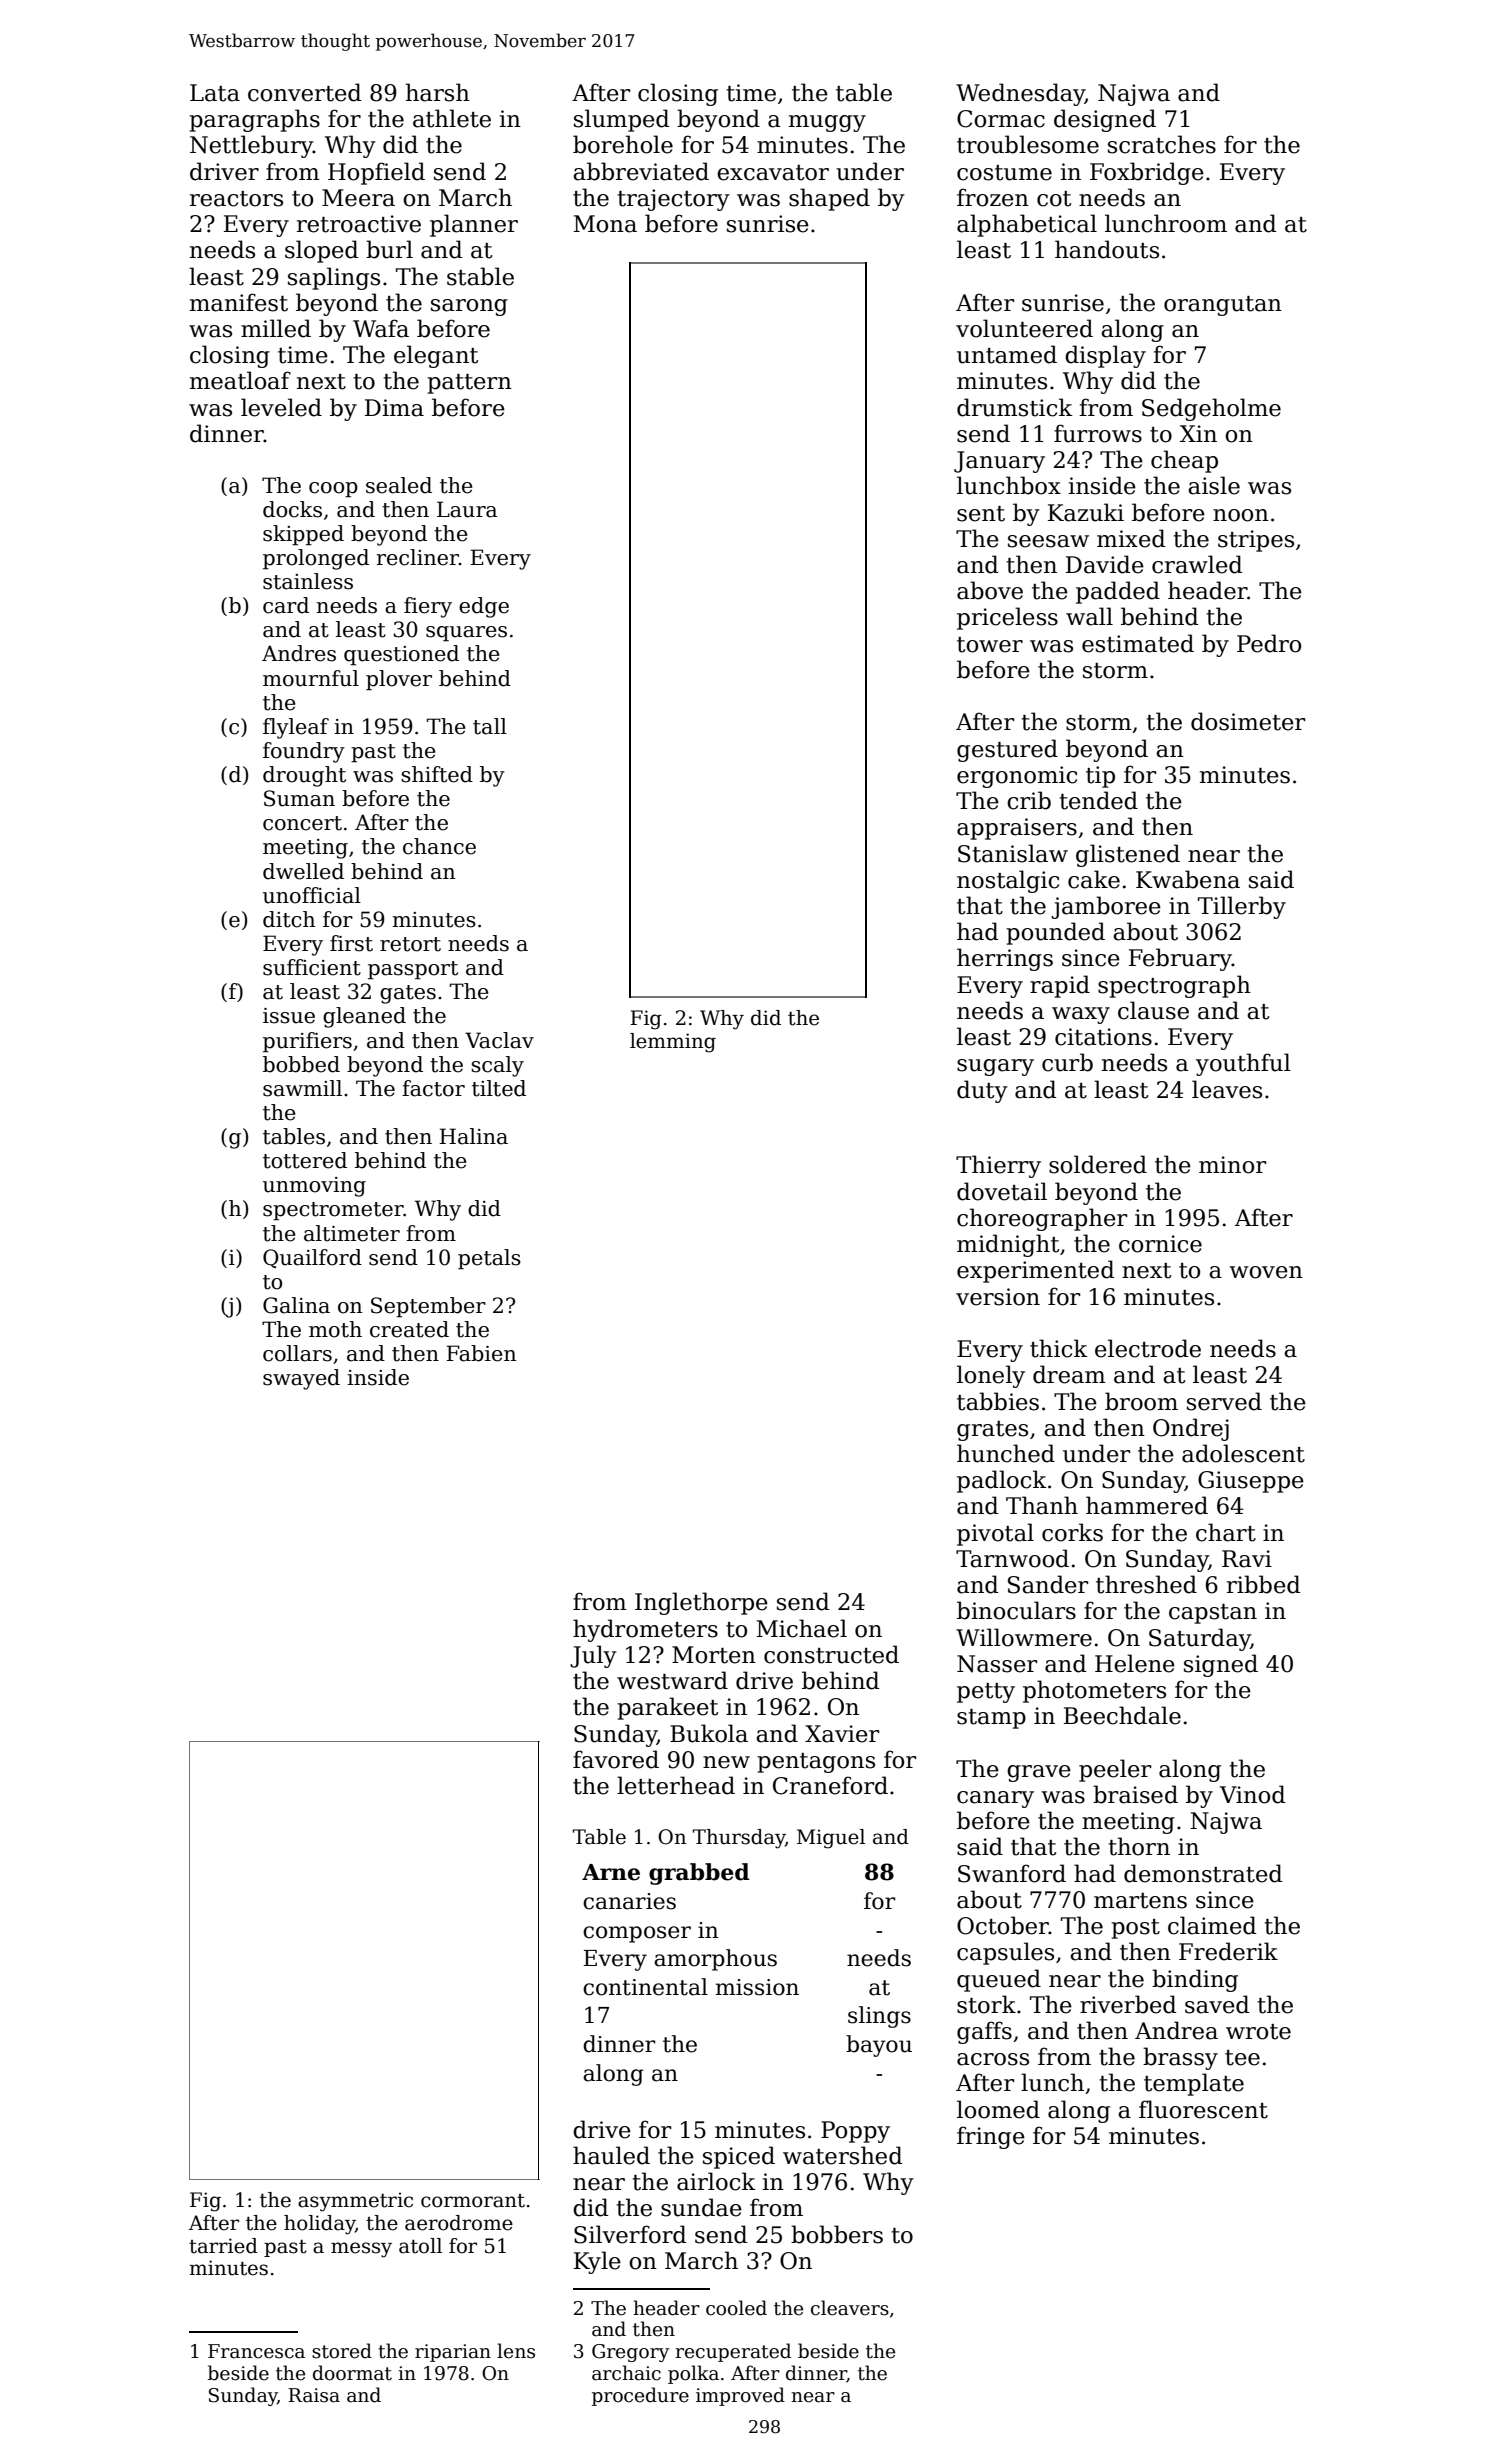 The height and width of the screenshot is (2464, 1496). I want to click on lemming, so click(673, 1043).
